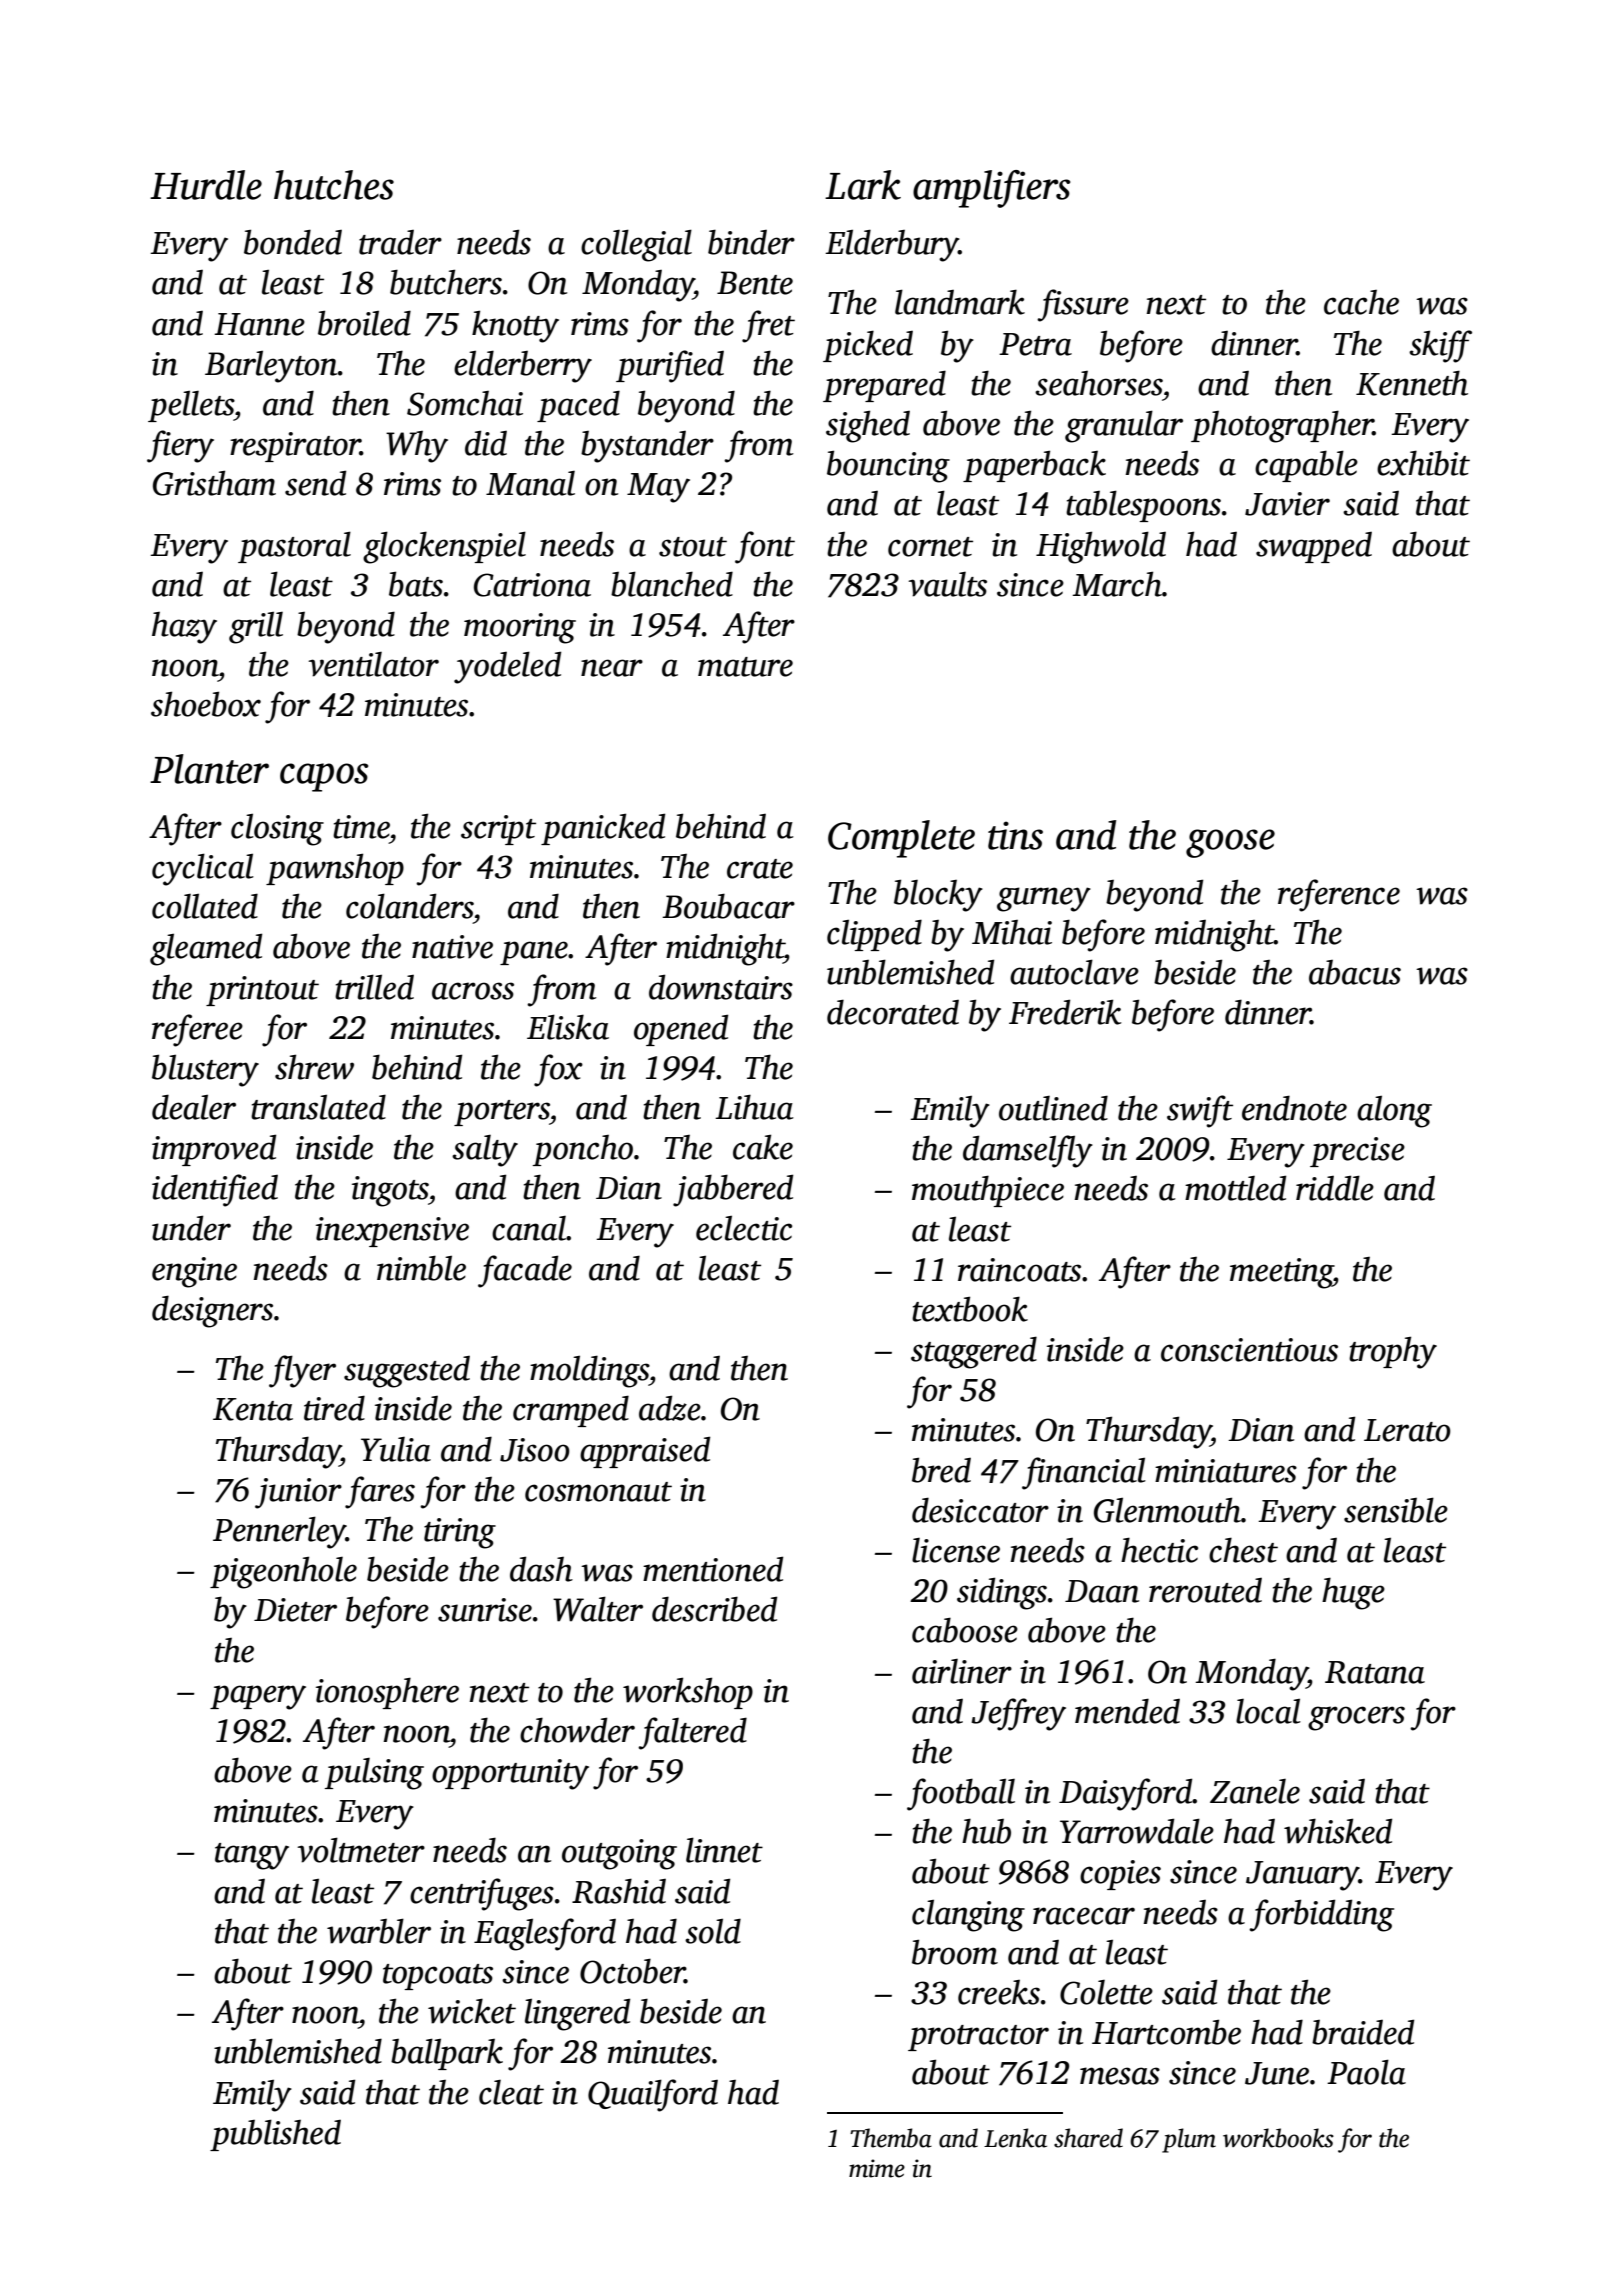 The width and height of the image is (1620, 2292). I want to click on identified, so click(215, 1190).
